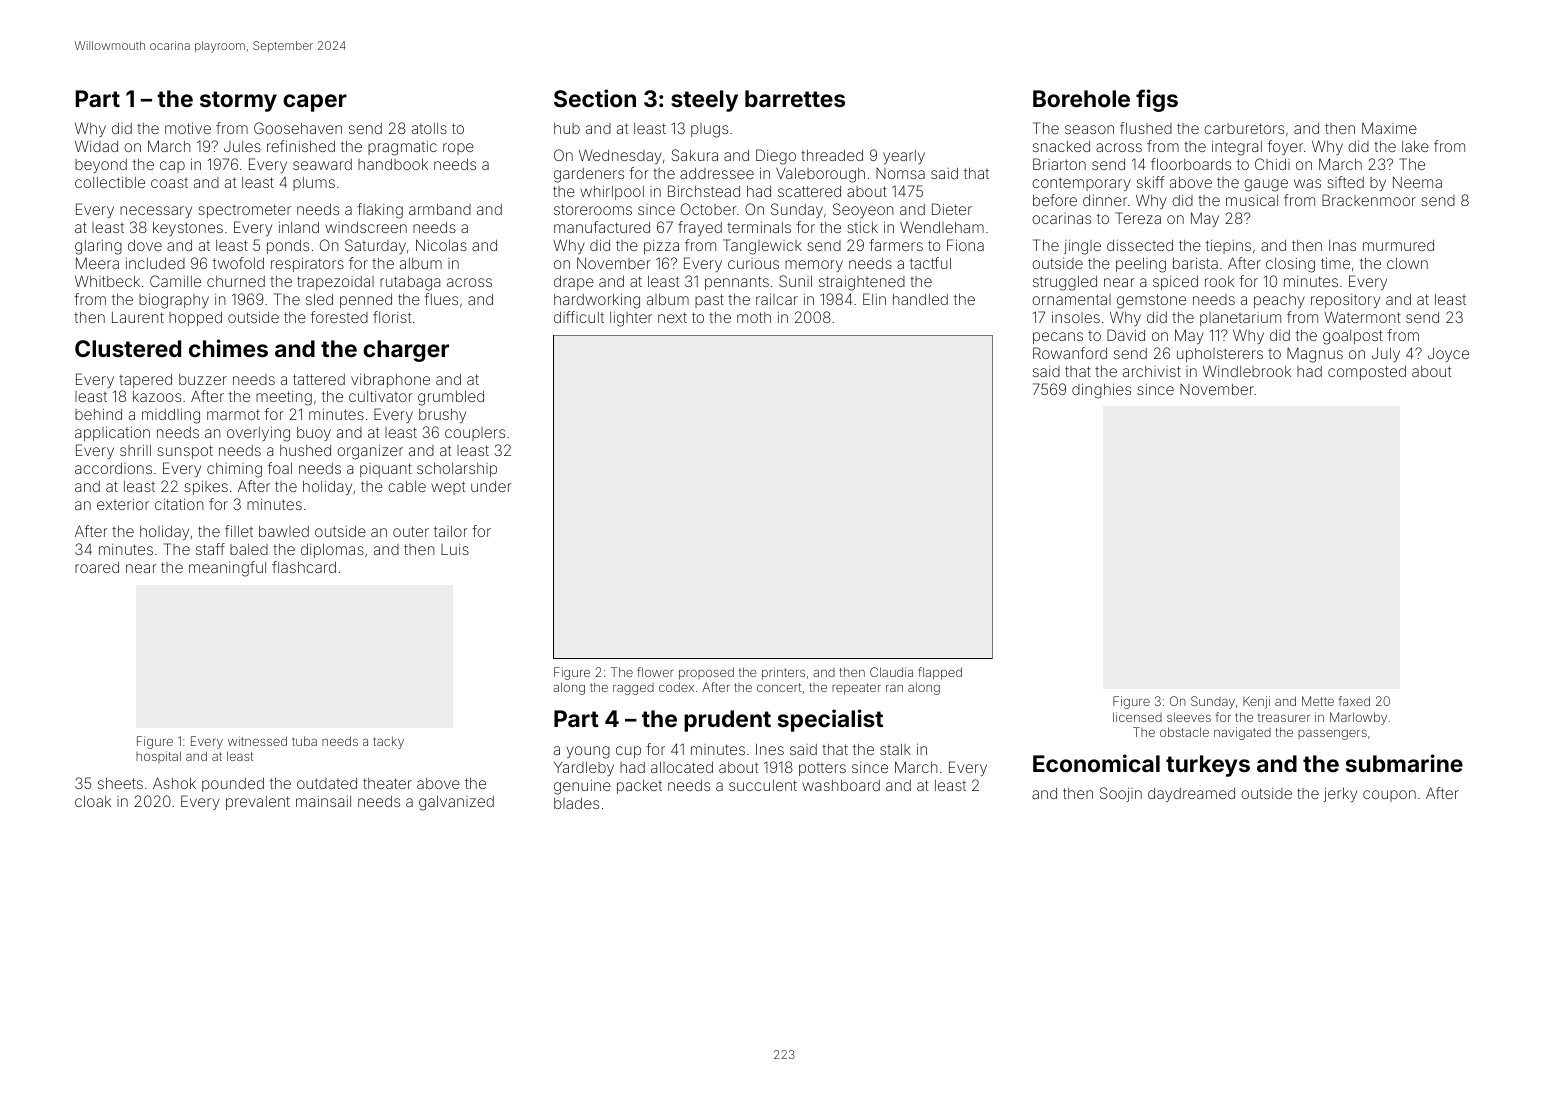 Image resolution: width=1546 pixels, height=1093 pixels. Describe the element at coordinates (323, 801) in the screenshot. I see `mainsail` at that location.
